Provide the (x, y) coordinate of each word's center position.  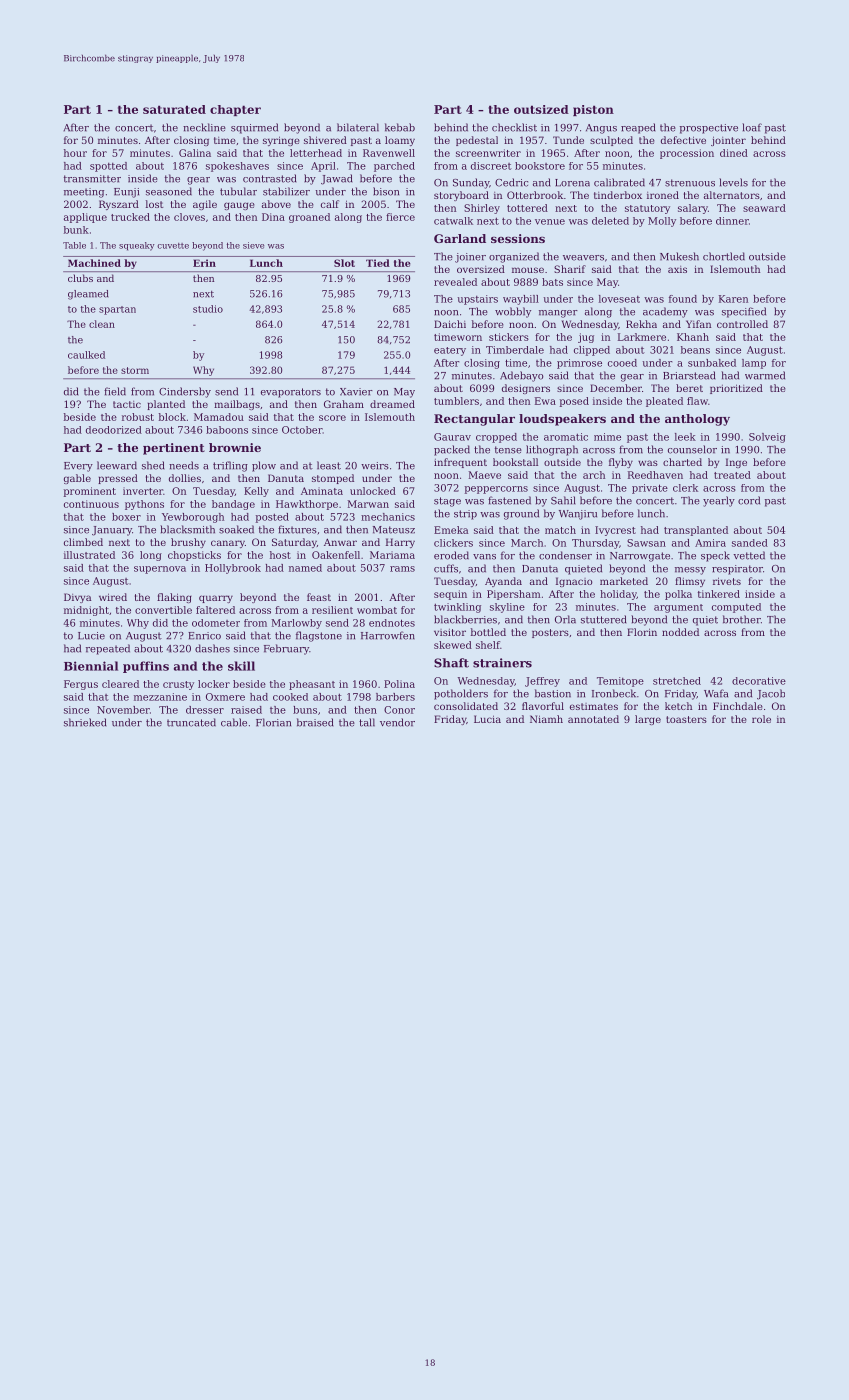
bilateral (358, 127)
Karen (733, 299)
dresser (205, 710)
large (648, 720)
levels (733, 182)
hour (75, 153)
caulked (86, 355)
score (332, 418)
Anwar (340, 542)
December (616, 388)
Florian (273, 722)
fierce (400, 217)
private (650, 489)
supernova (160, 570)
